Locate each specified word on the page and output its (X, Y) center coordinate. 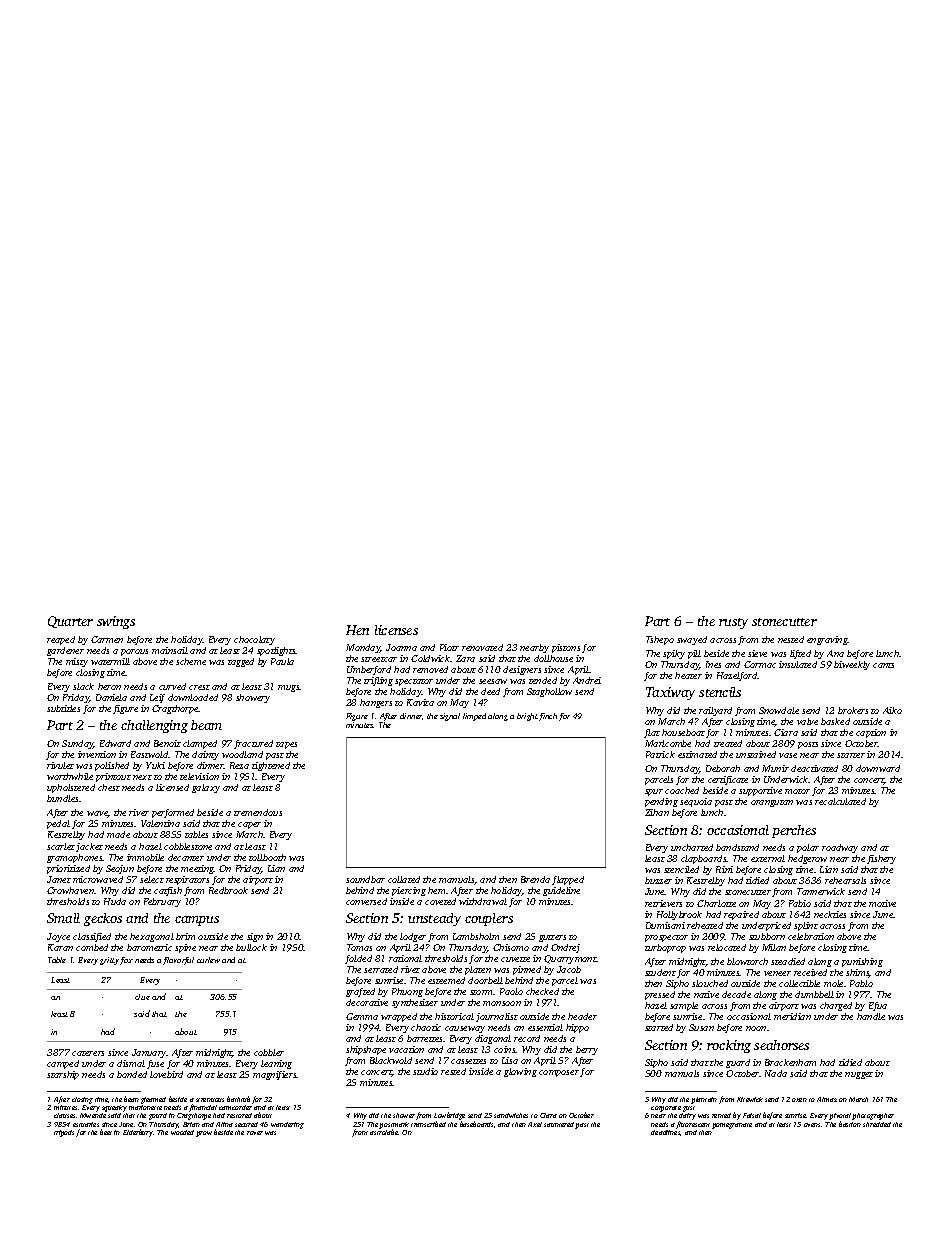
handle (871, 1016)
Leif (157, 698)
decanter (186, 857)
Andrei (587, 680)
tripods (64, 1133)
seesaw (493, 681)
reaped (61, 640)
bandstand (737, 847)
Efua (878, 1006)
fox (126, 961)
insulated (798, 664)
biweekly (852, 665)
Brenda (535, 879)
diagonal (493, 1039)
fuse (155, 1064)
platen (478, 970)
